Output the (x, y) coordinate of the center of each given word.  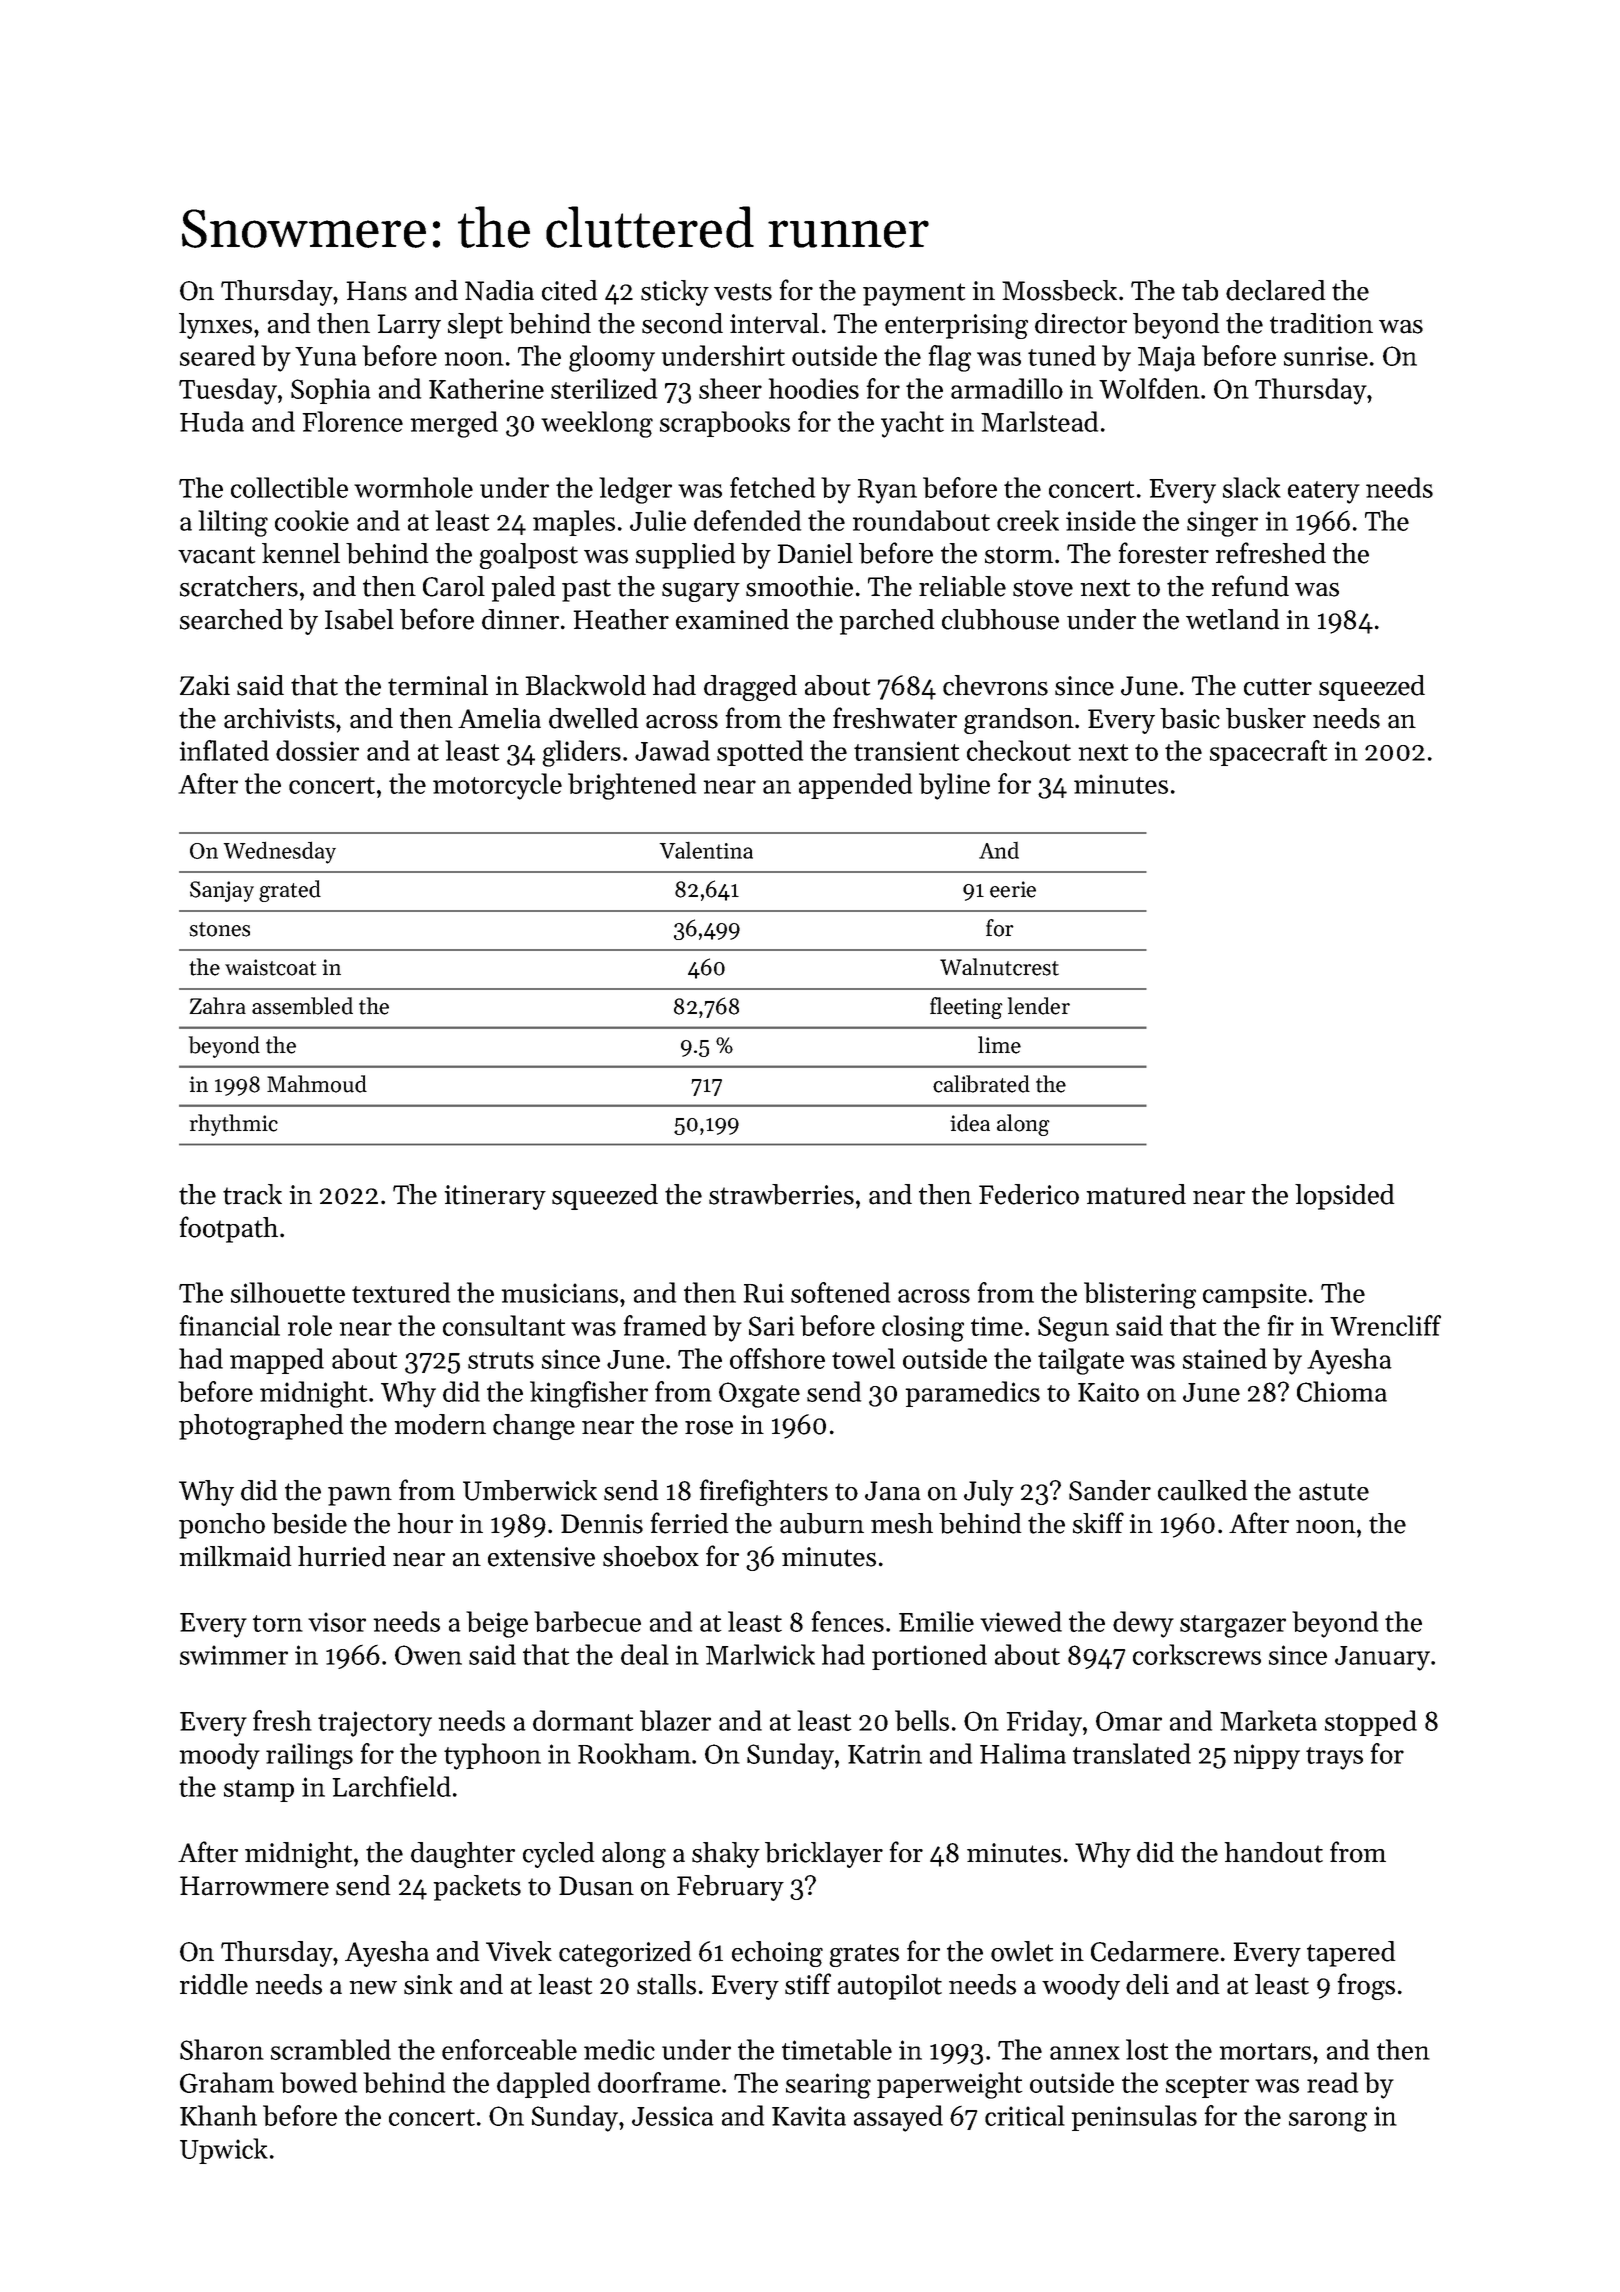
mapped (277, 1361)
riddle (214, 1984)
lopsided (1344, 1197)
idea (970, 1123)
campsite (1255, 1295)
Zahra (217, 1005)
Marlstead (1039, 421)
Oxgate (759, 1395)
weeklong (597, 424)
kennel (301, 553)
